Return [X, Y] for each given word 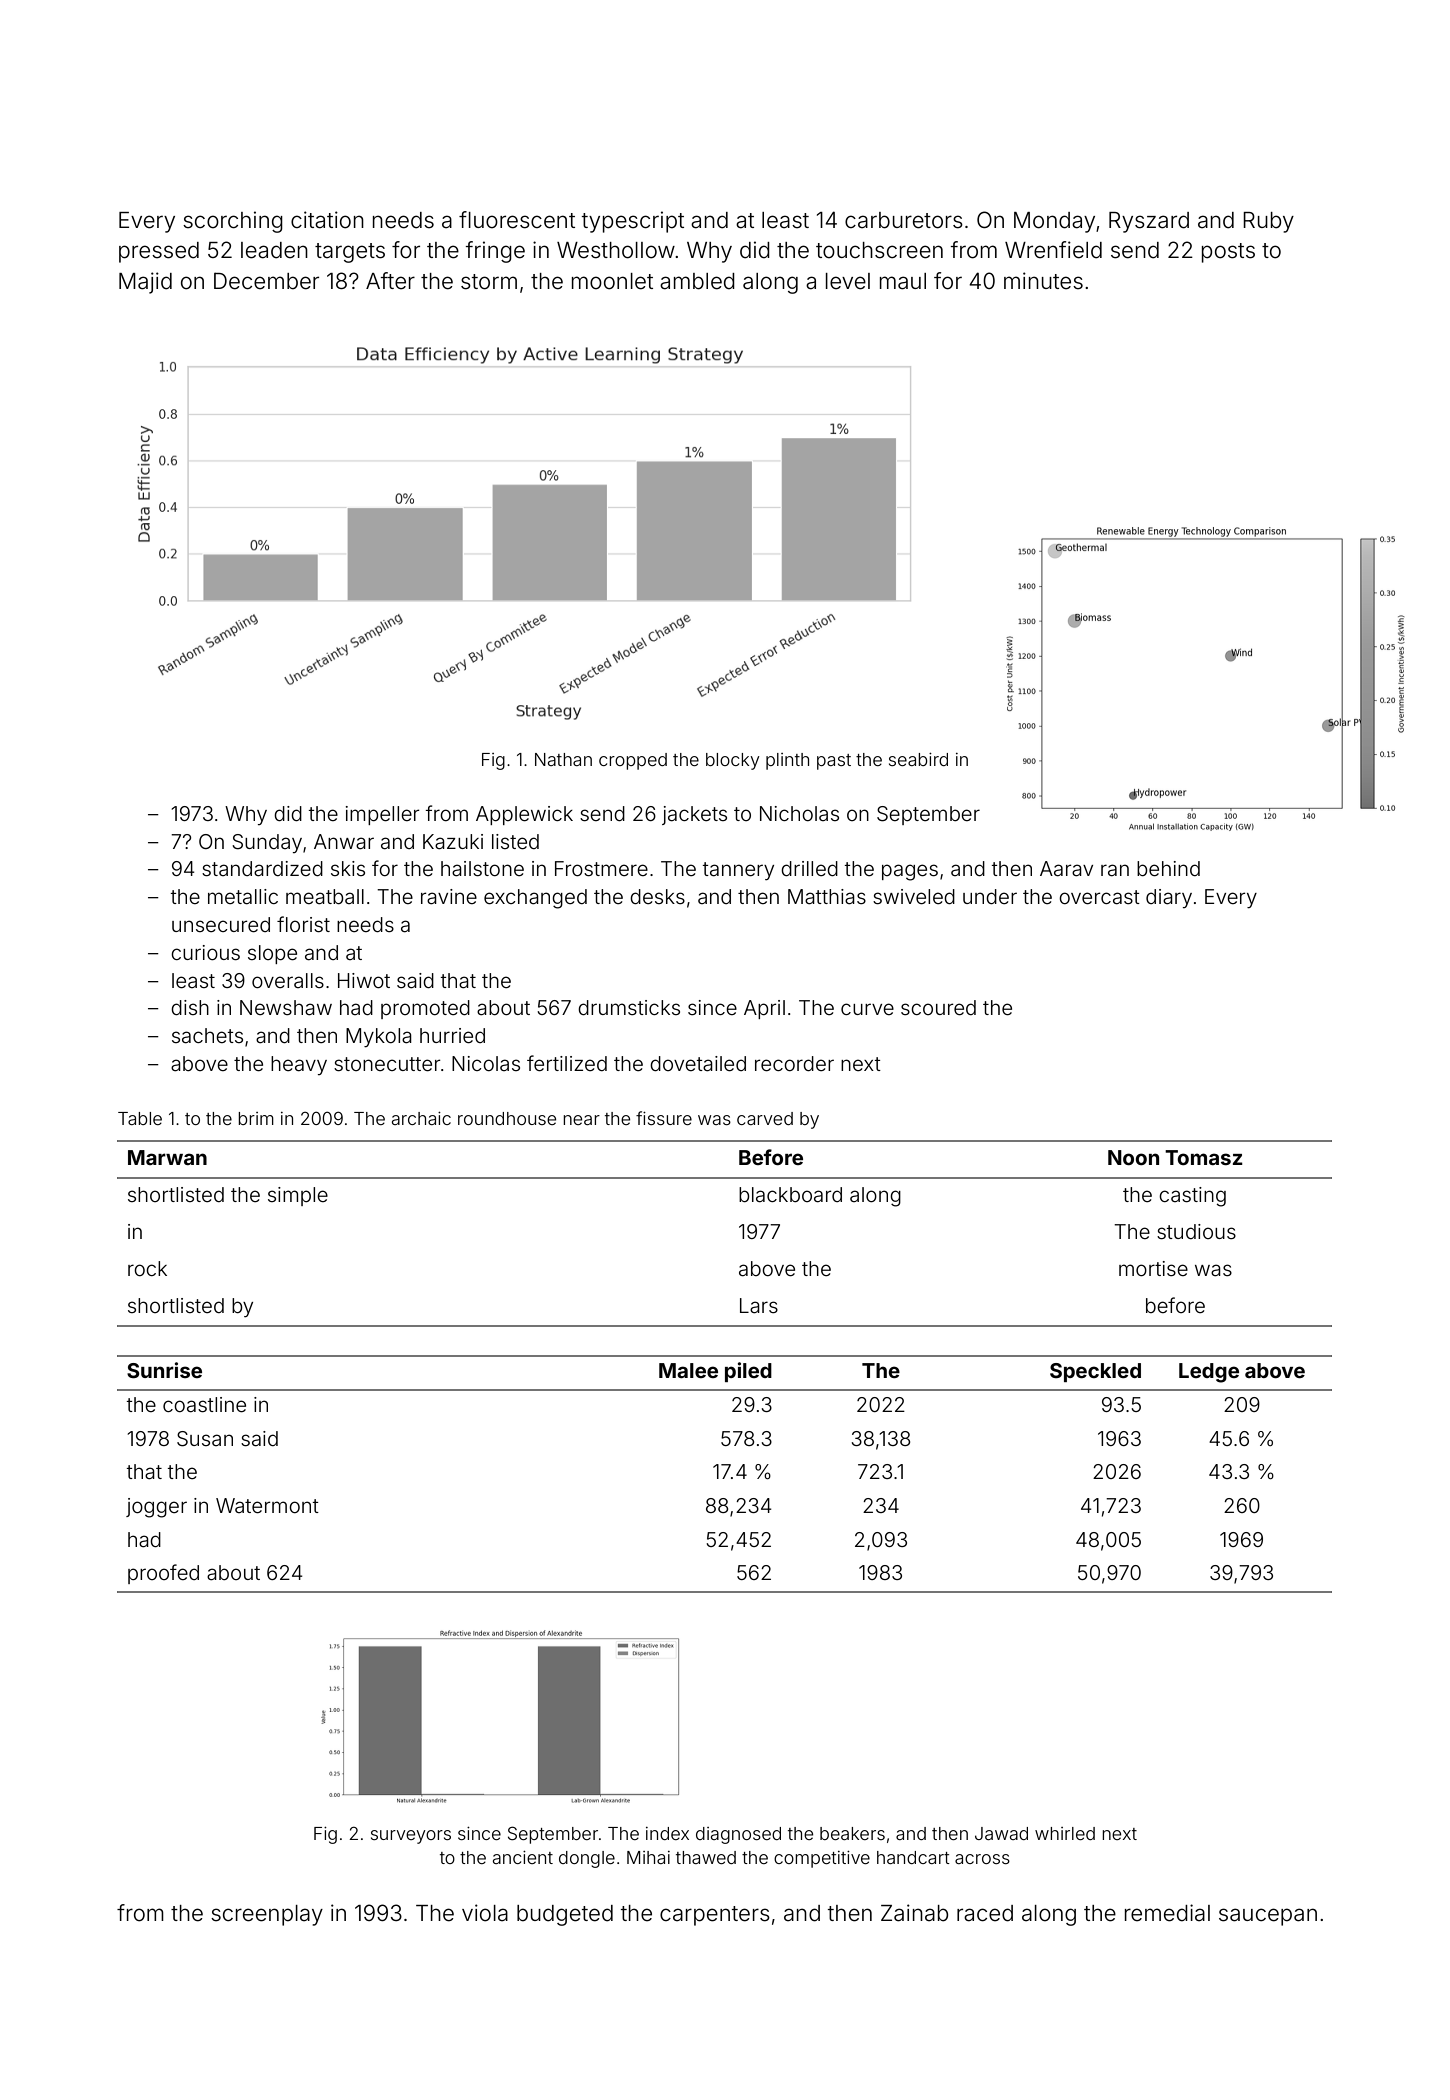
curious [205, 952]
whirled [1065, 1833]
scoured [938, 1007]
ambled [697, 281]
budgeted [565, 1915]
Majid [145, 283]
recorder [794, 1063]
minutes [1043, 281]
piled [748, 1372]
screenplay [267, 1915]
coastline [204, 1404]
